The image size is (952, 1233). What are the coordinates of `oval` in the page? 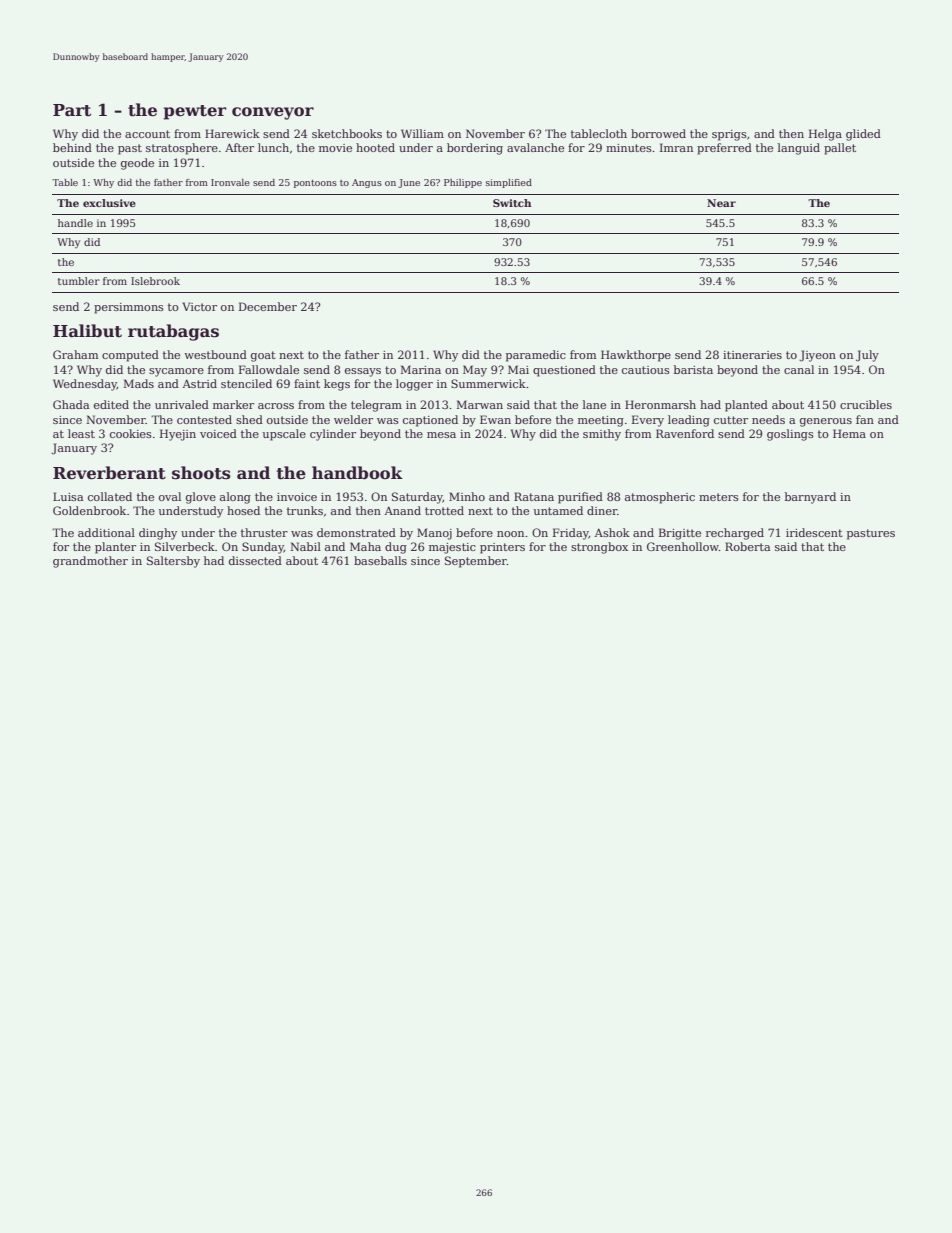 It's located at (170, 496).
